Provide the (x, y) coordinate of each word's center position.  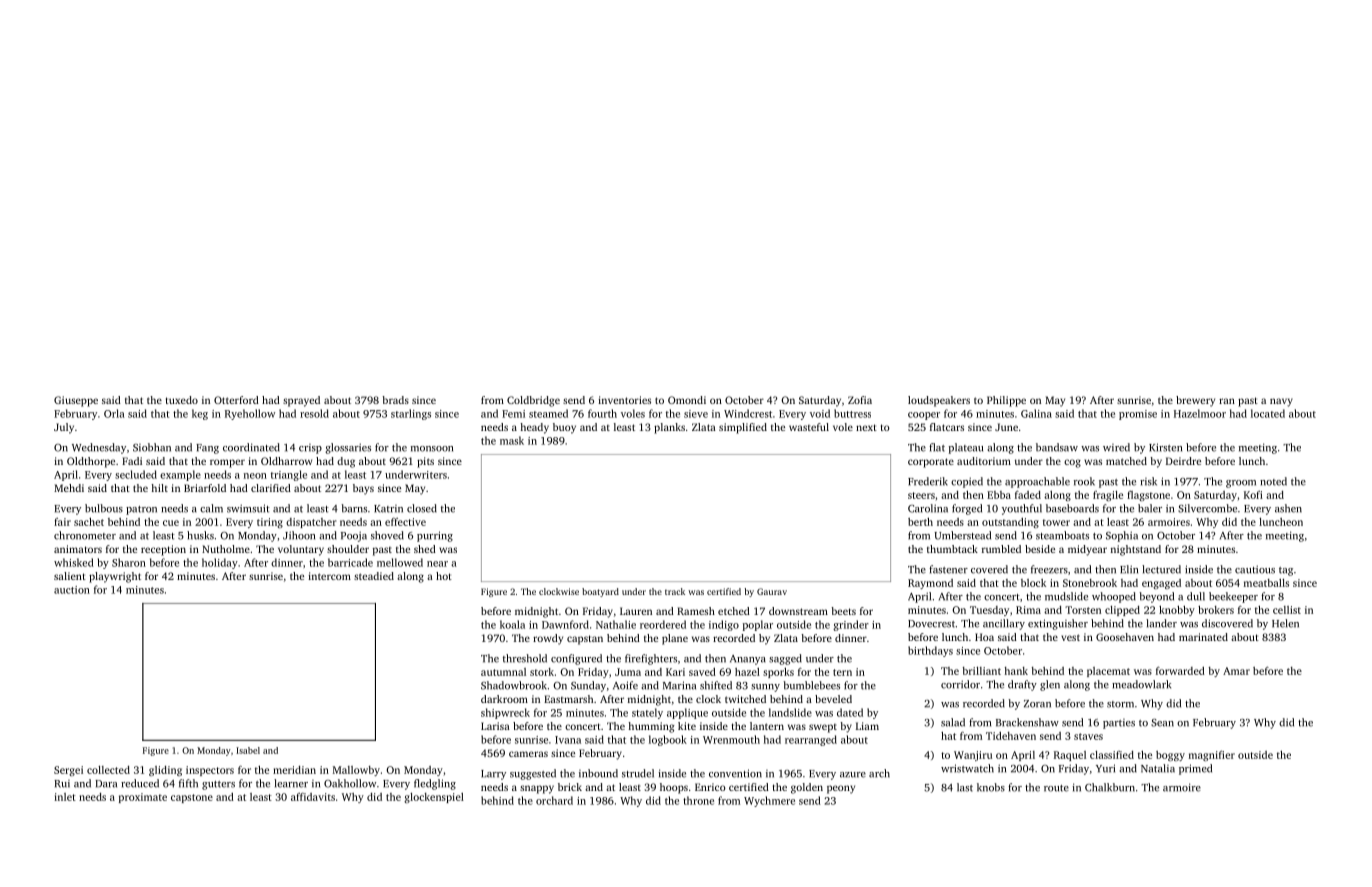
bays (363, 489)
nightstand (1136, 550)
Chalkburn (1110, 787)
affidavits (313, 797)
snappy (537, 789)
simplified (743, 428)
